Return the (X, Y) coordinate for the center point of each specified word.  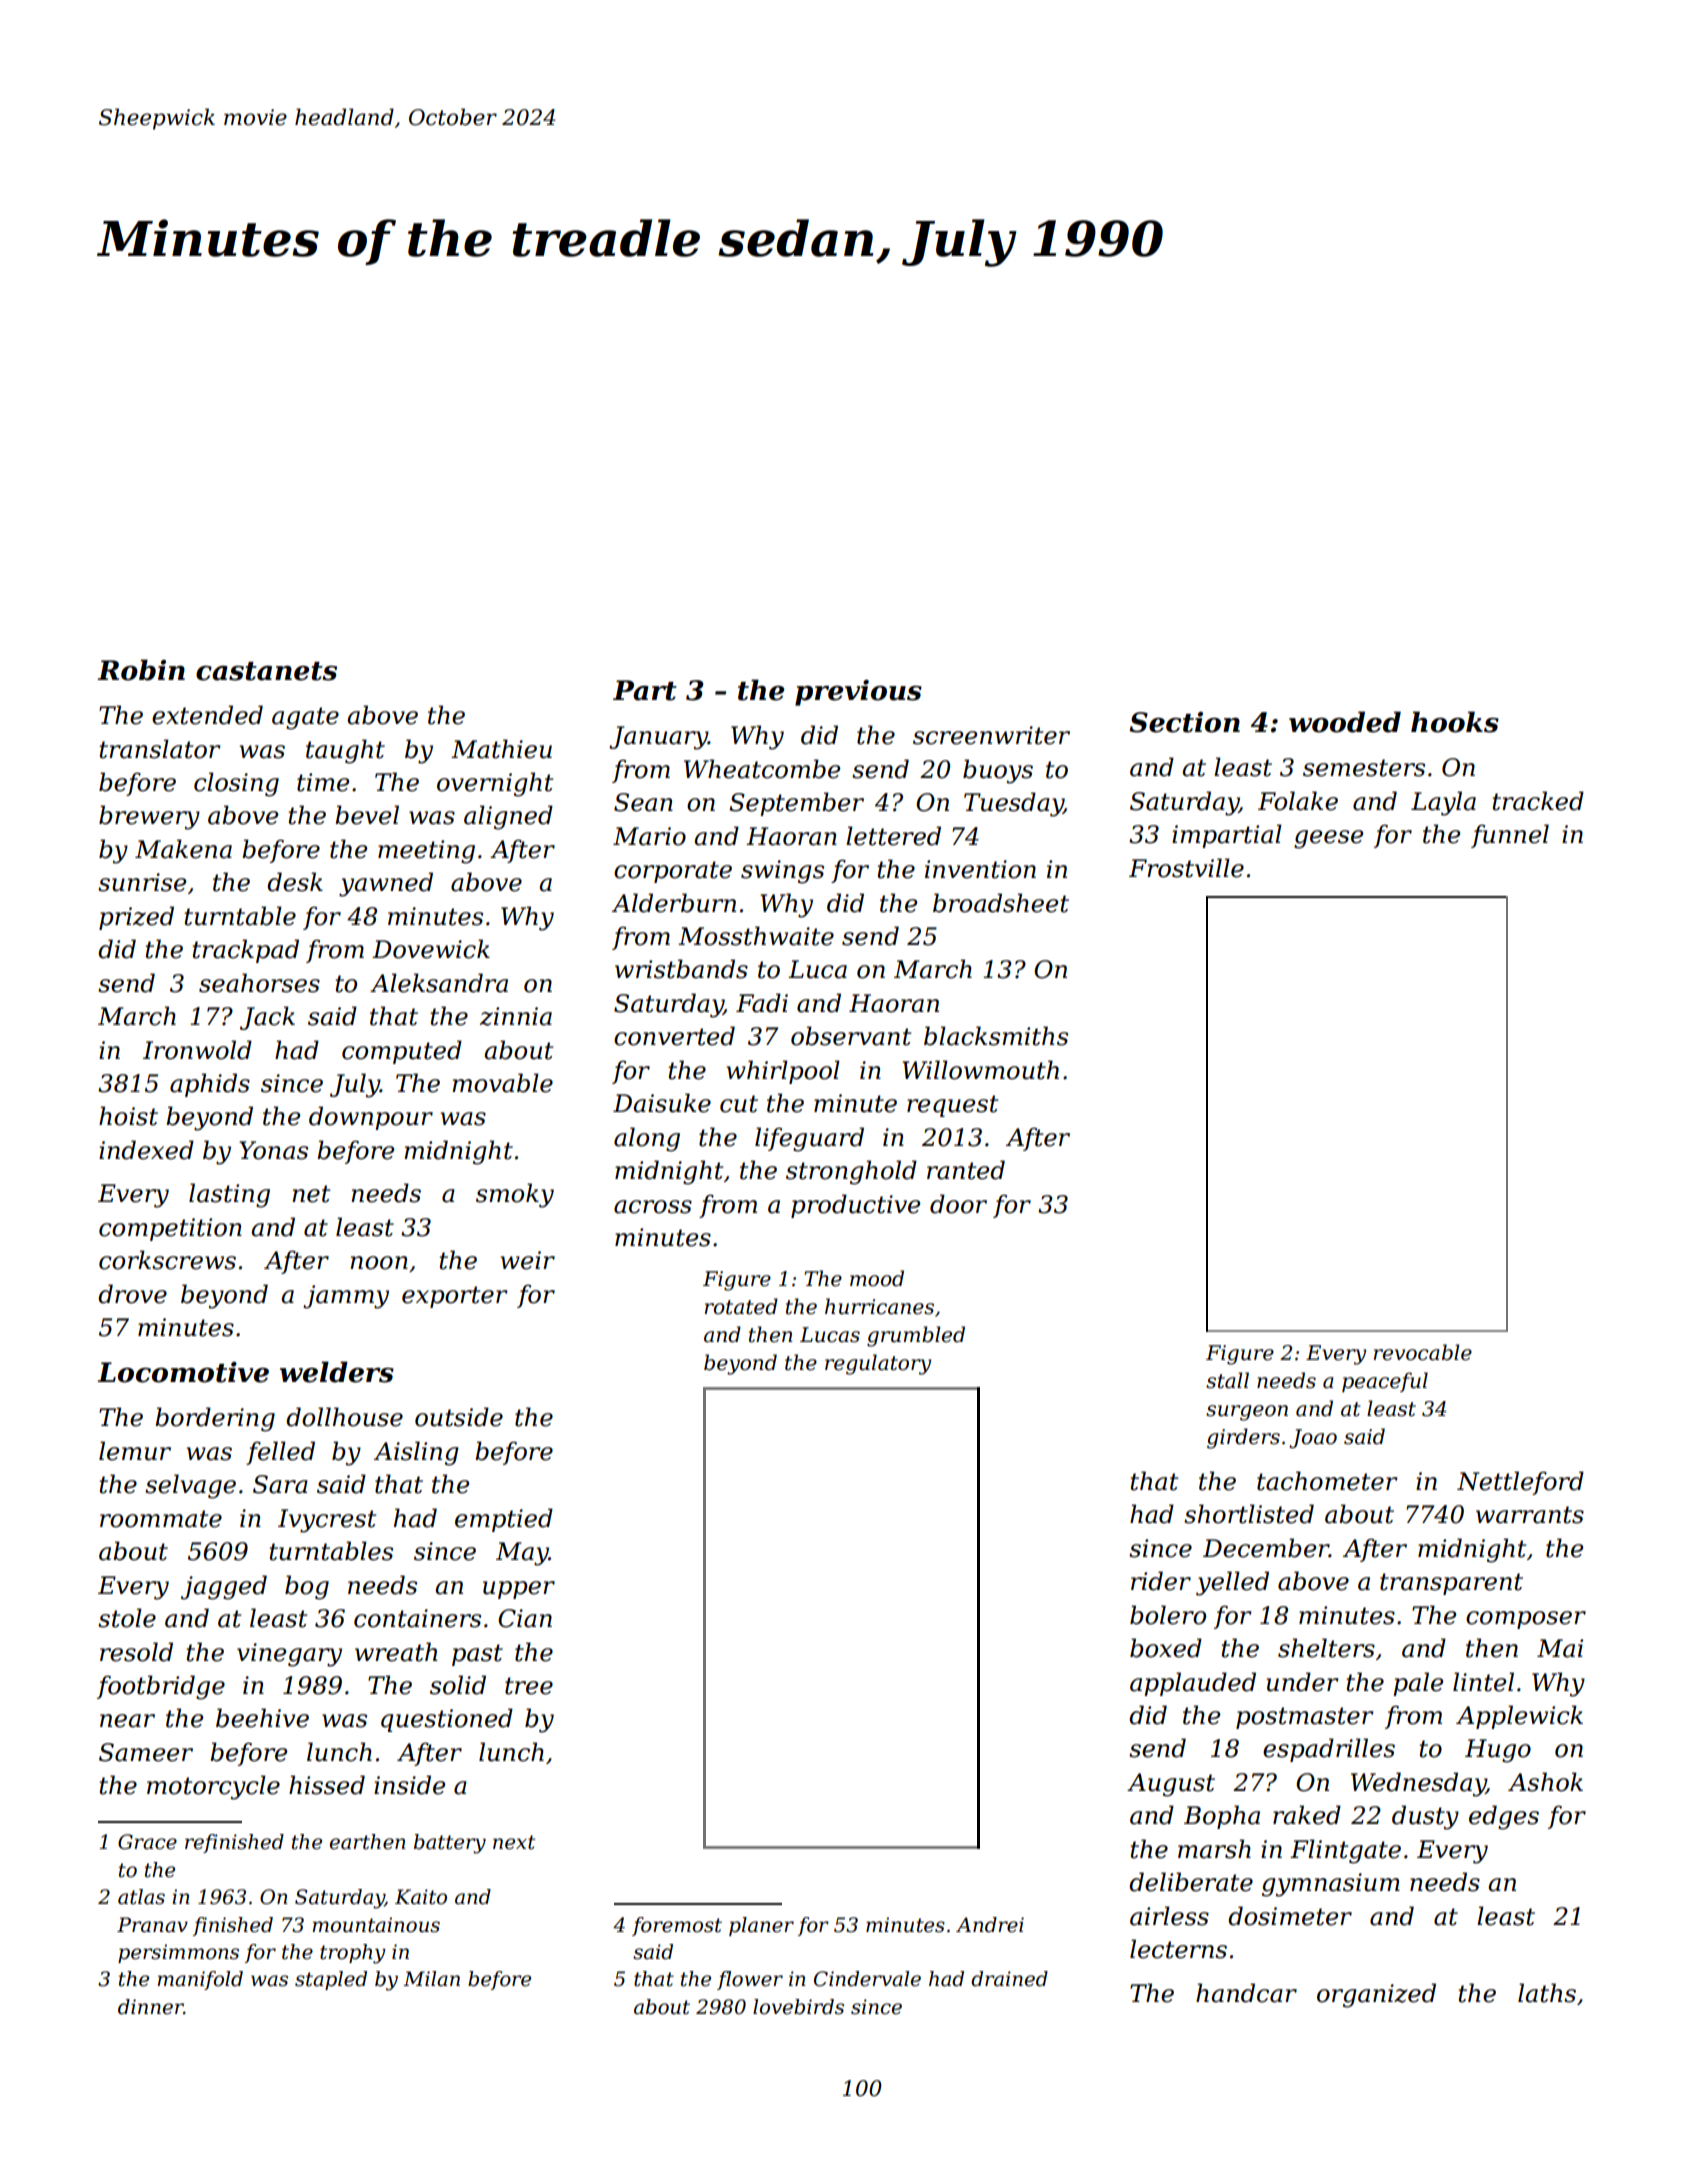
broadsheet (1001, 903)
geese (1328, 839)
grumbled (916, 1336)
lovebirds (798, 2007)
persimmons (178, 1953)
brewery (149, 817)
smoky (515, 1195)
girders (1243, 1438)
